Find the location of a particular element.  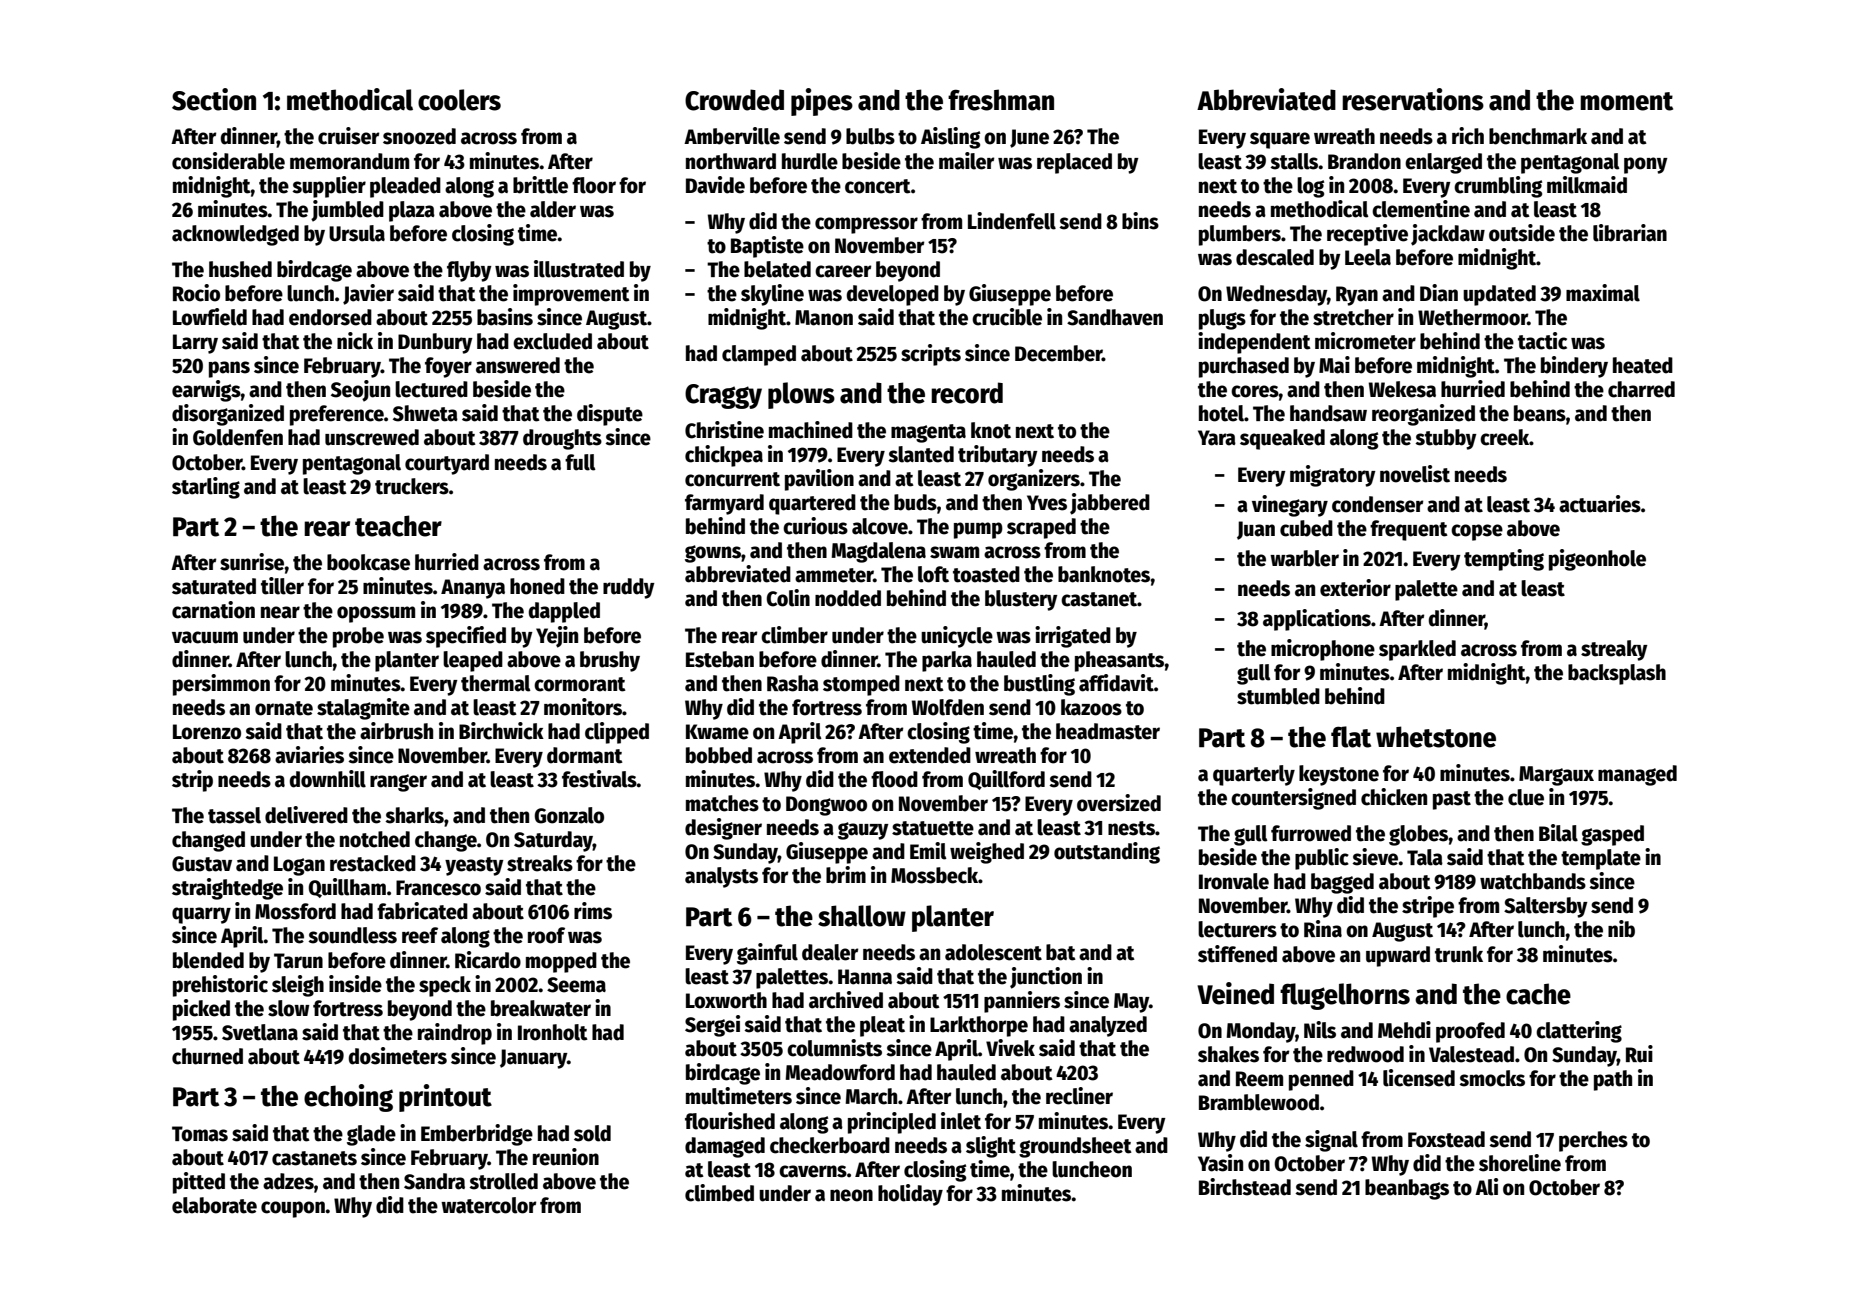

extended is located at coordinates (930, 755).
